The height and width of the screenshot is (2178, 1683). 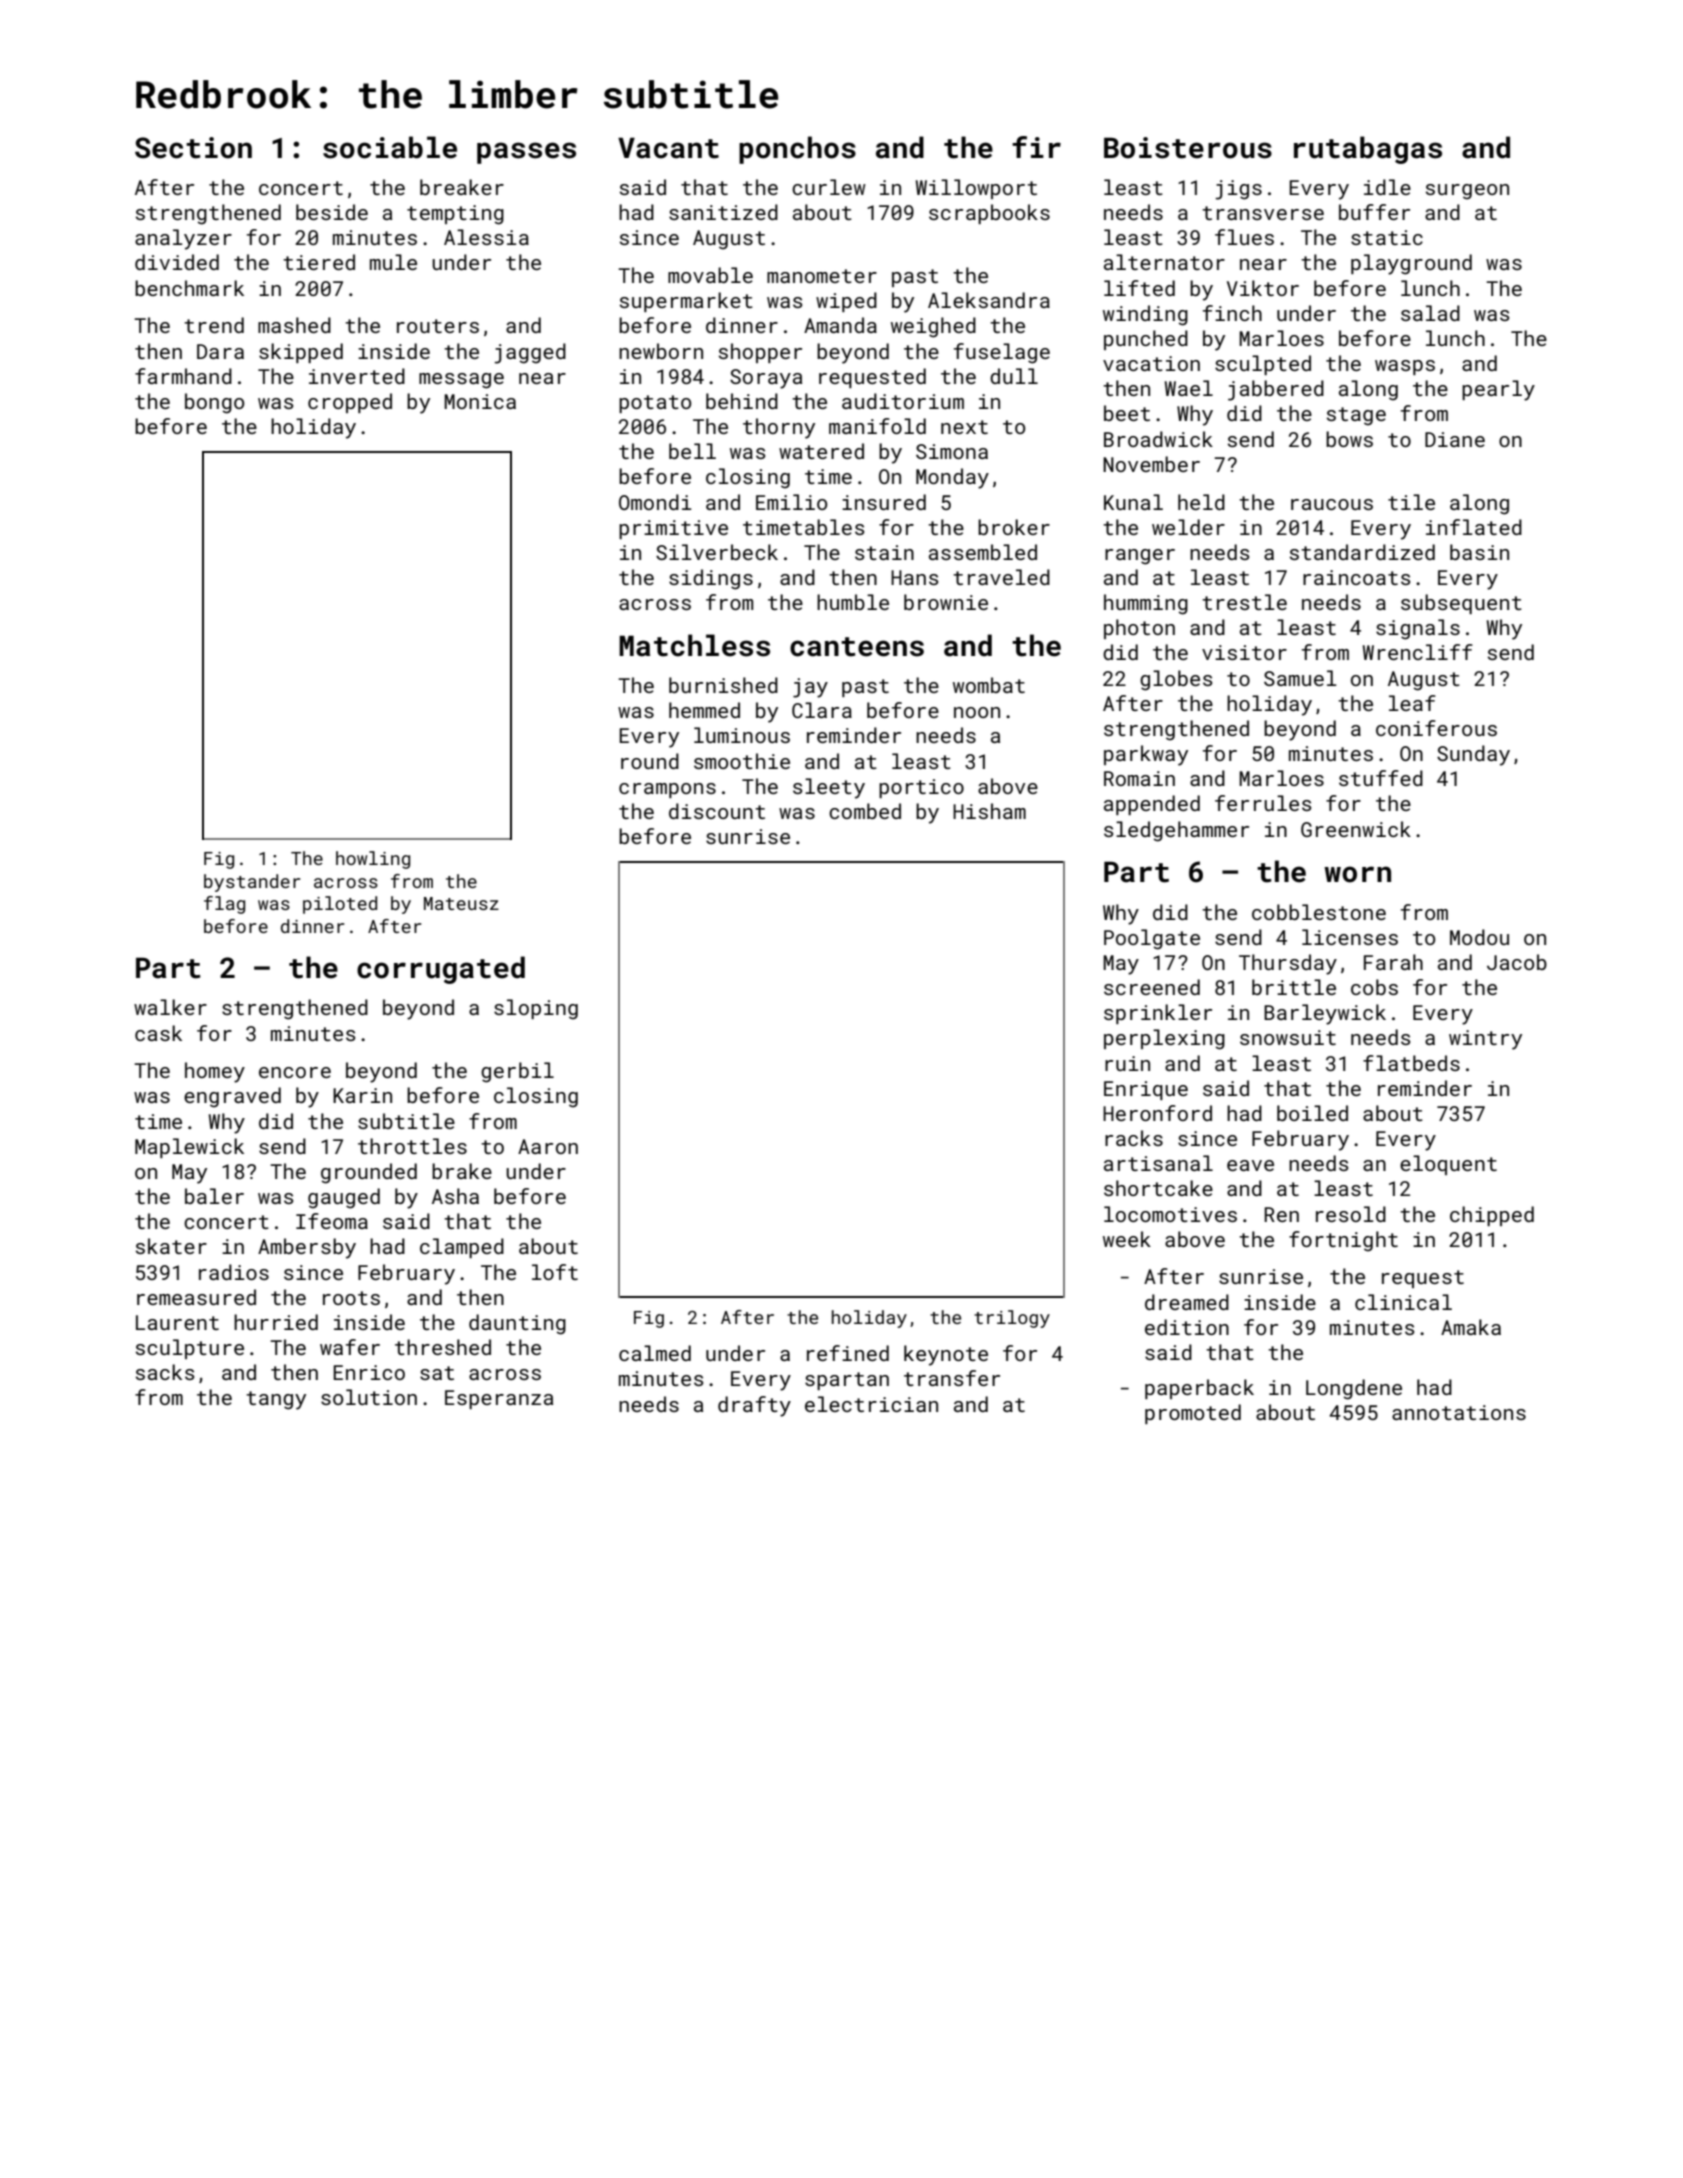 What do you see at coordinates (1467, 192) in the screenshot?
I see `surgeon` at bounding box center [1467, 192].
